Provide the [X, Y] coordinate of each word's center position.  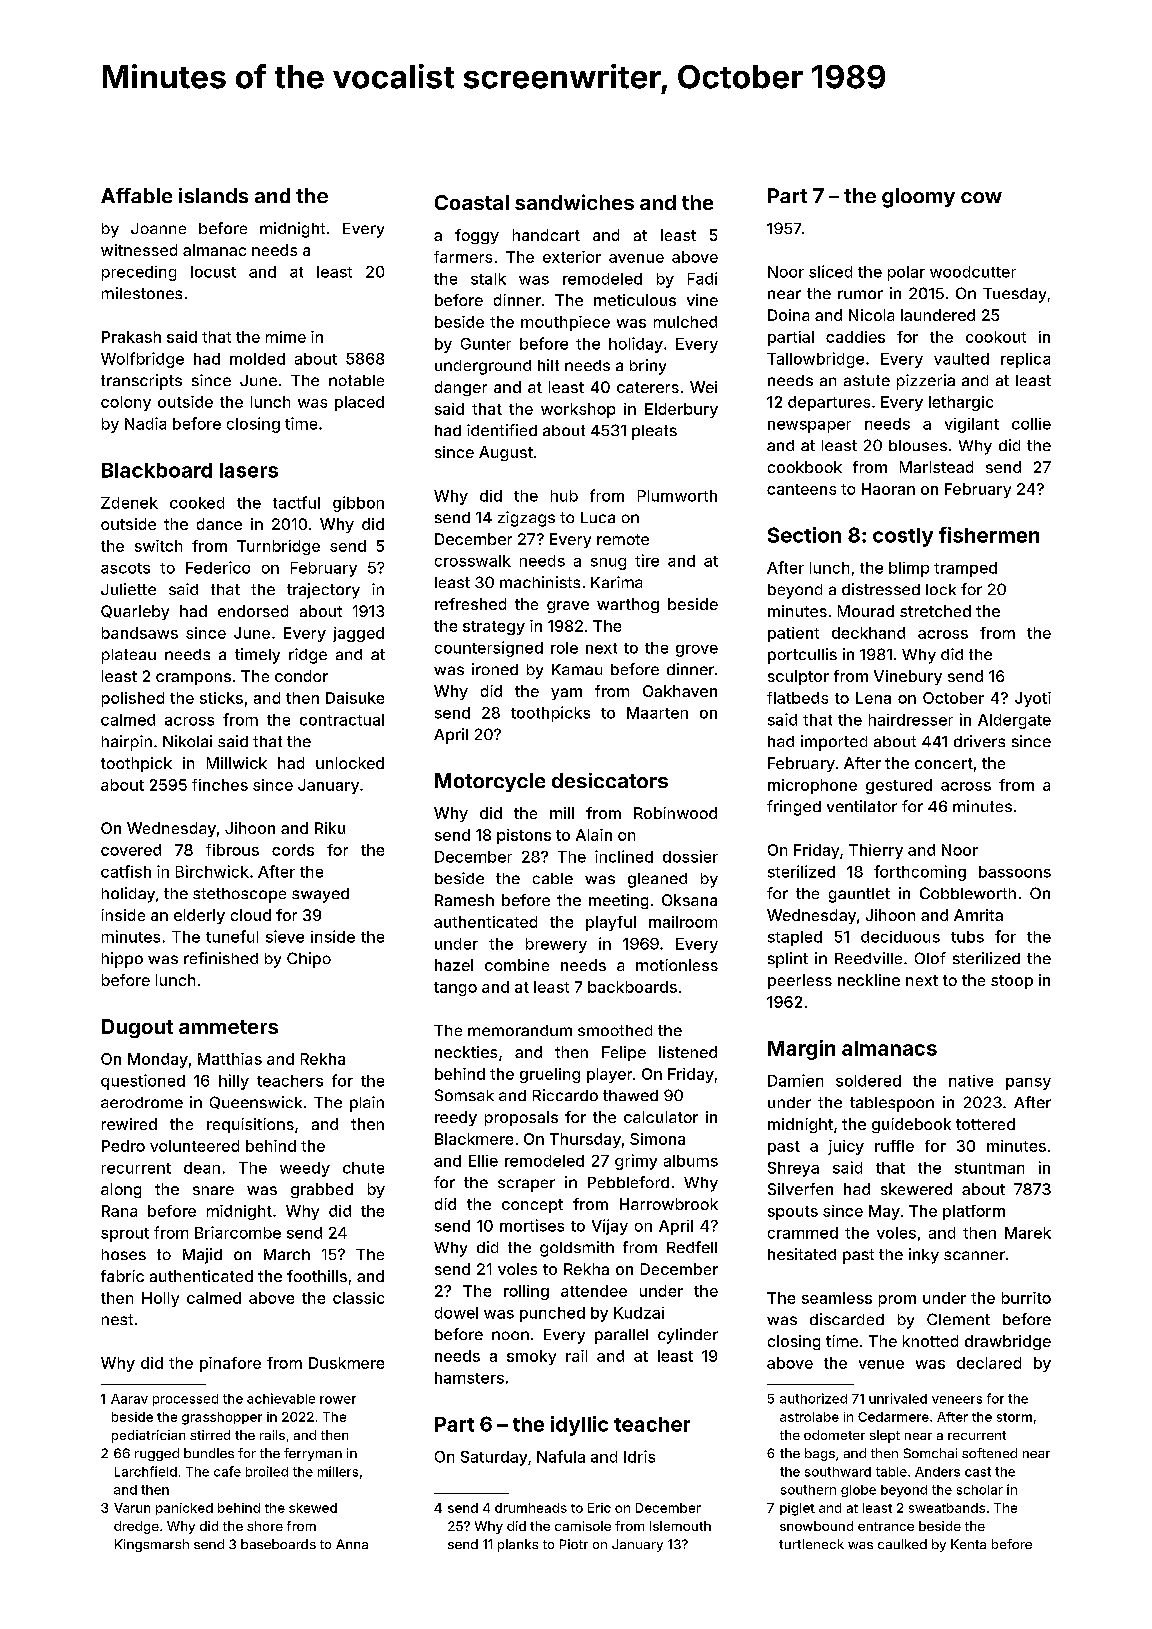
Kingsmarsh [152, 1545]
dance [219, 524]
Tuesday [1014, 295]
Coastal [472, 202]
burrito [1026, 1298]
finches [220, 785]
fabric [122, 1276]
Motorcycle [490, 782]
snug [608, 564]
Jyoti [1033, 699]
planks [518, 1545]
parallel [621, 1336]
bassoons [1015, 872]
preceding [139, 273]
